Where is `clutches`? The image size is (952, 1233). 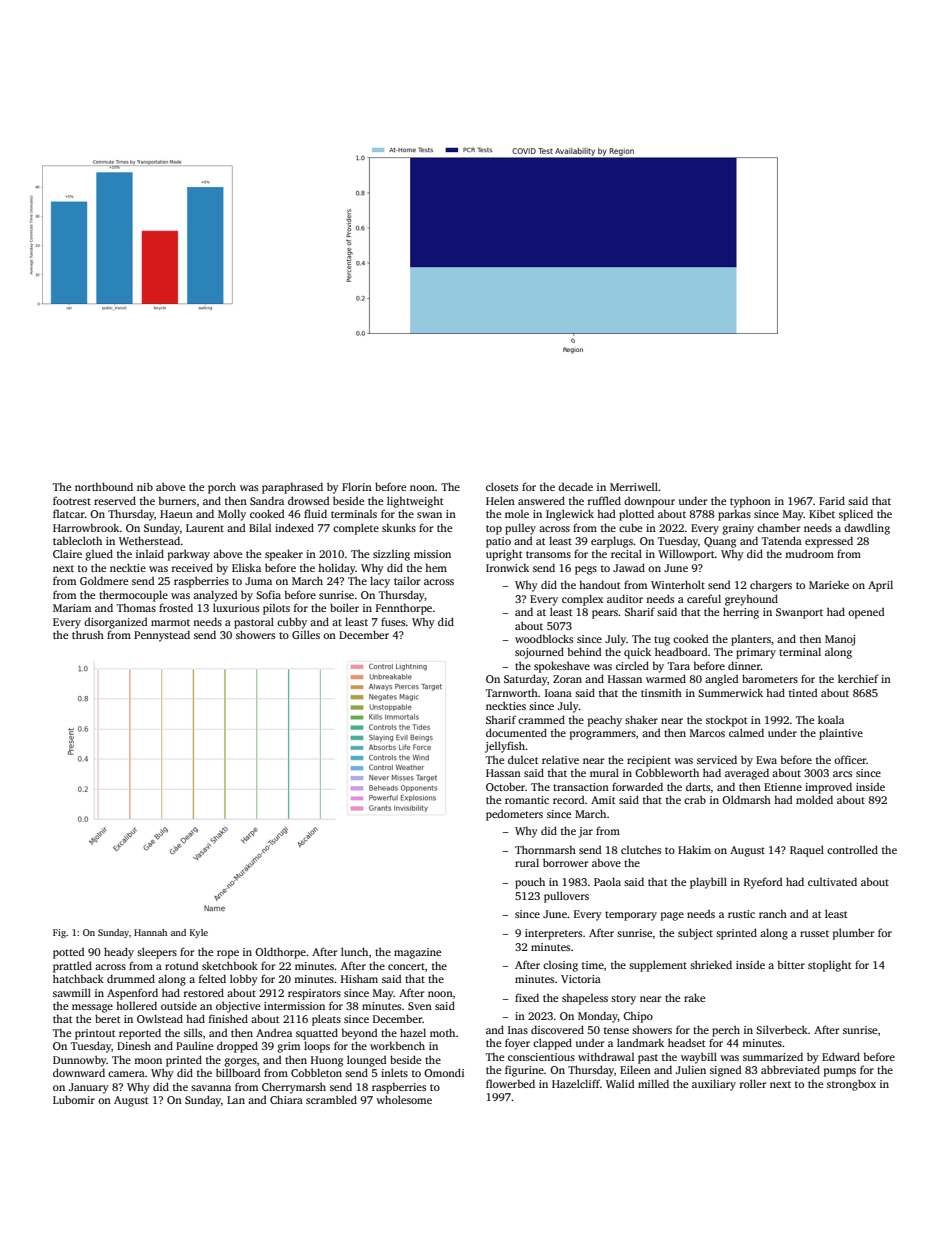 clutches is located at coordinates (641, 849).
